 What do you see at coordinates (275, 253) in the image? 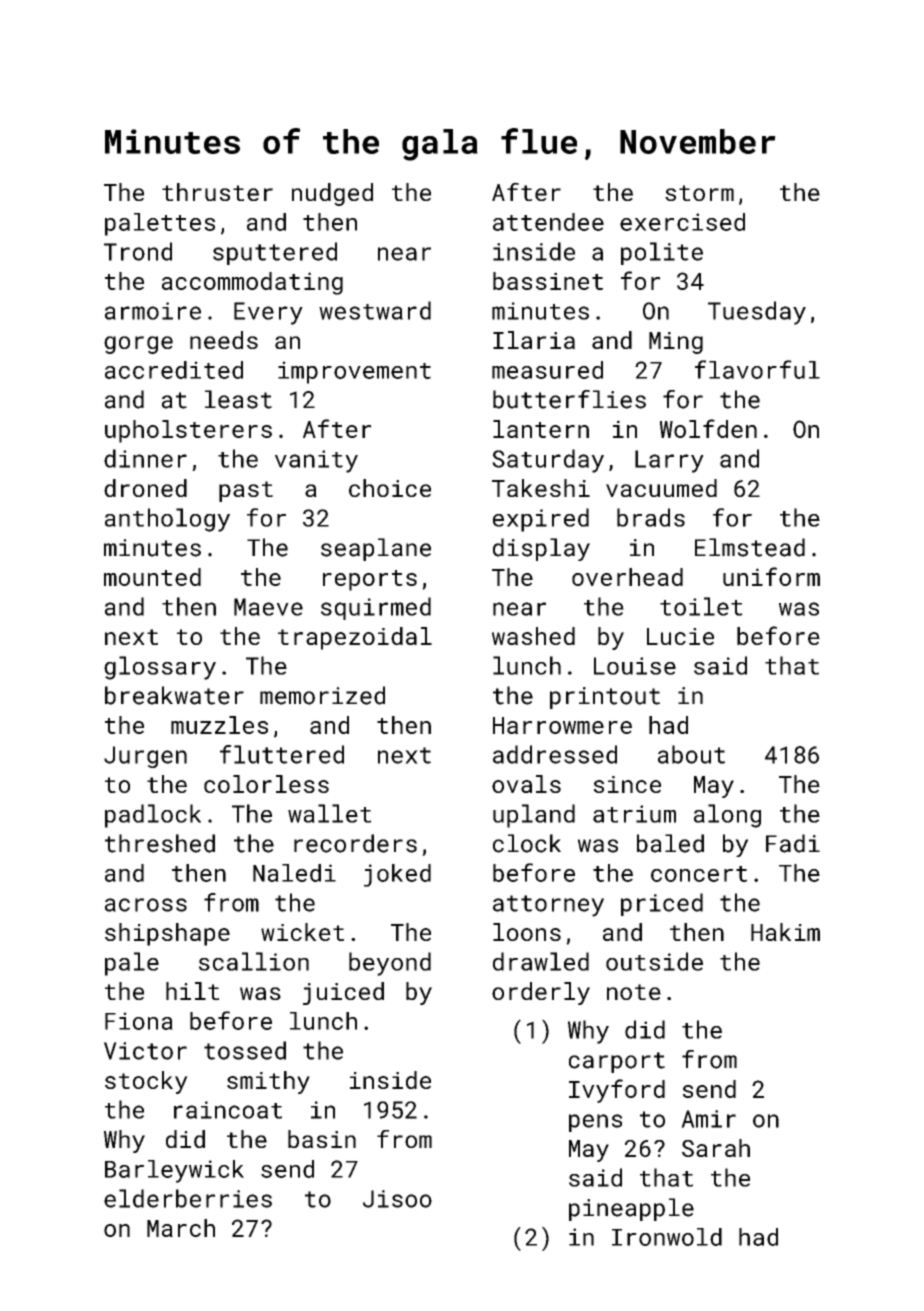
I see `sputtered` at bounding box center [275, 253].
